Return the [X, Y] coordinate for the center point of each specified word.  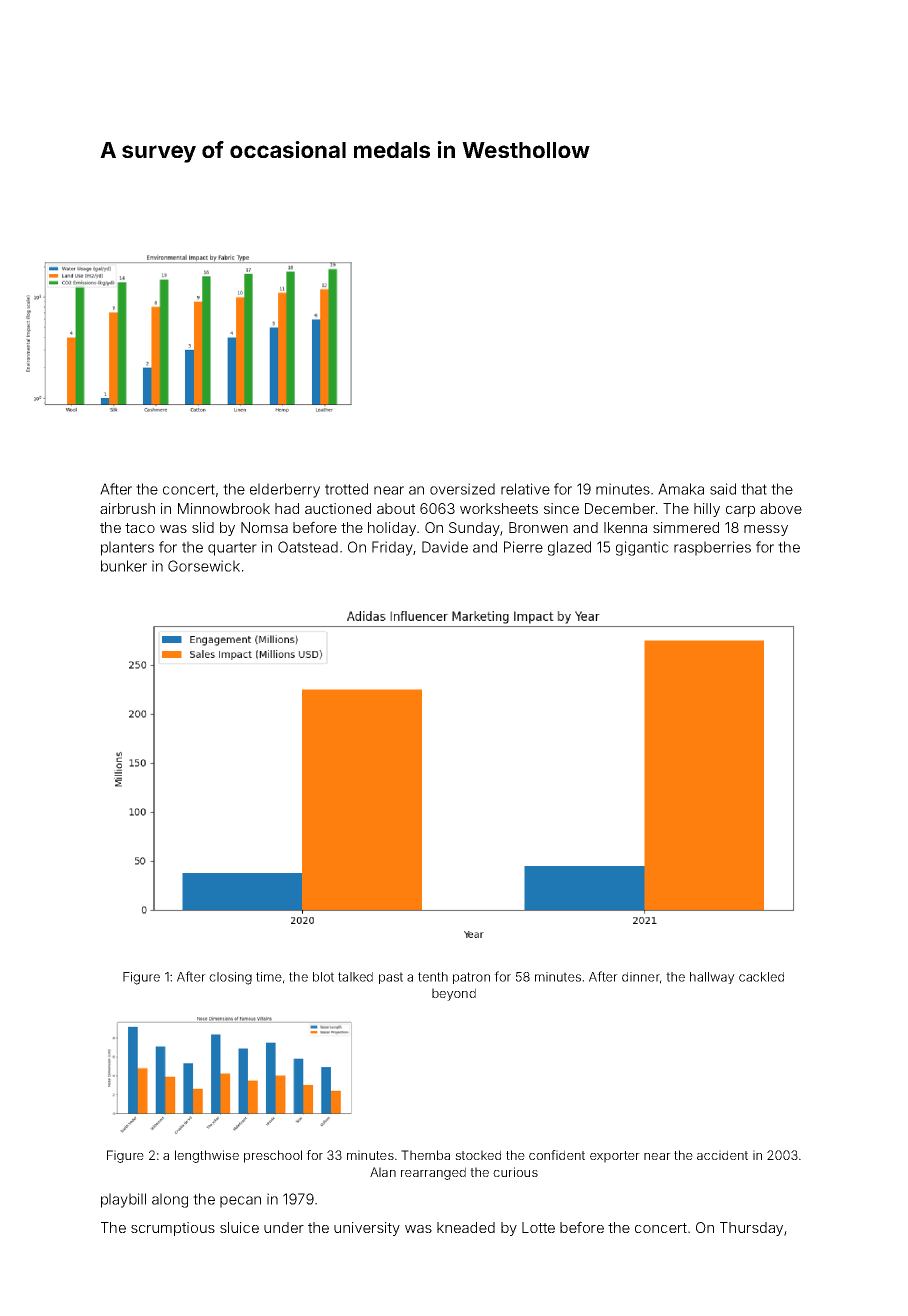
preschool [273, 1156]
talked [355, 977]
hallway [712, 978]
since [561, 508]
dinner [641, 977]
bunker [124, 566]
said [723, 489]
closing [230, 978]
